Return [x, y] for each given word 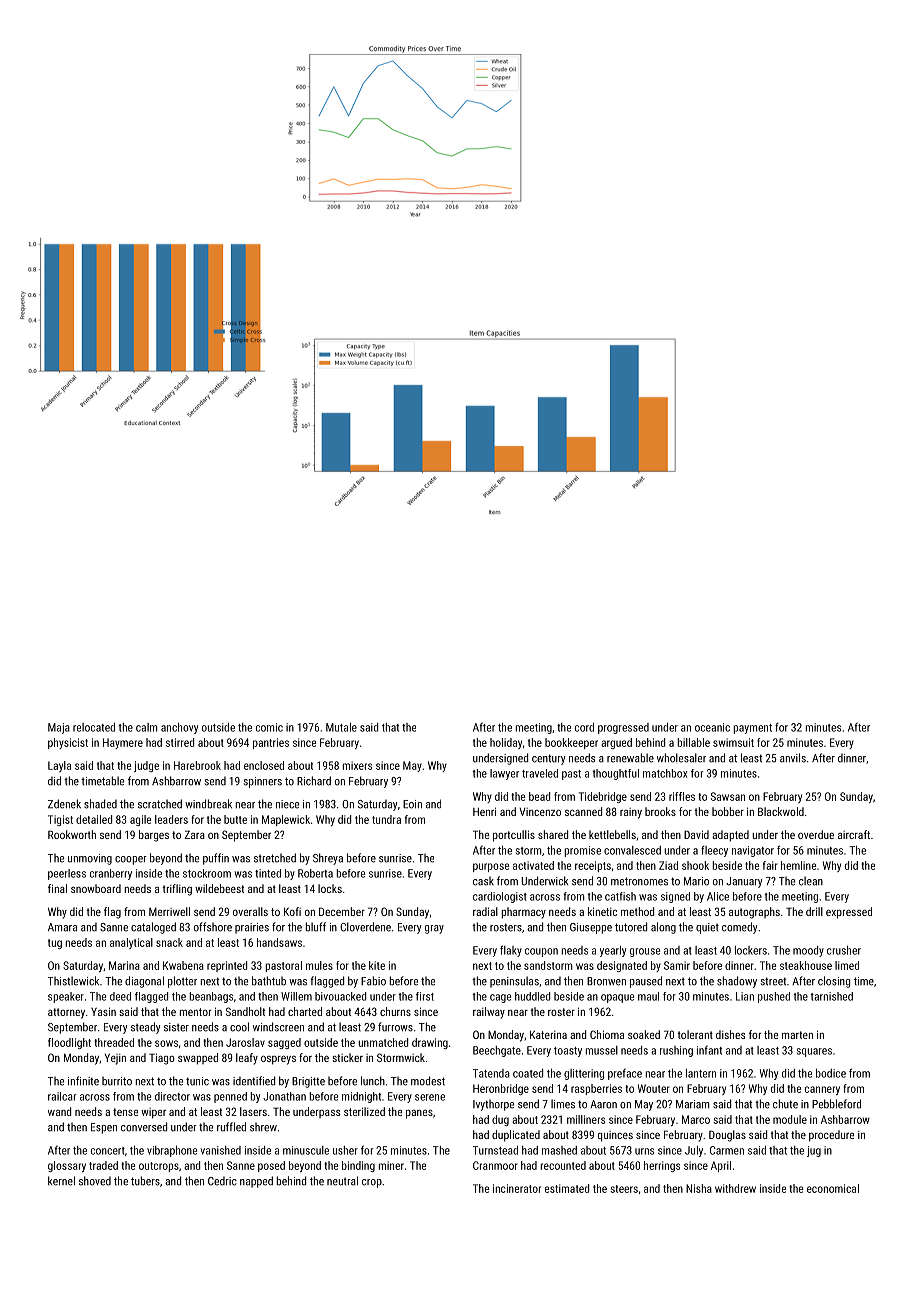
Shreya [328, 859]
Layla [59, 766]
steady [145, 1028]
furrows [395, 1027]
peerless [67, 874]
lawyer [504, 774]
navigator [753, 851]
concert [108, 1151]
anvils [793, 758]
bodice [831, 1073]
